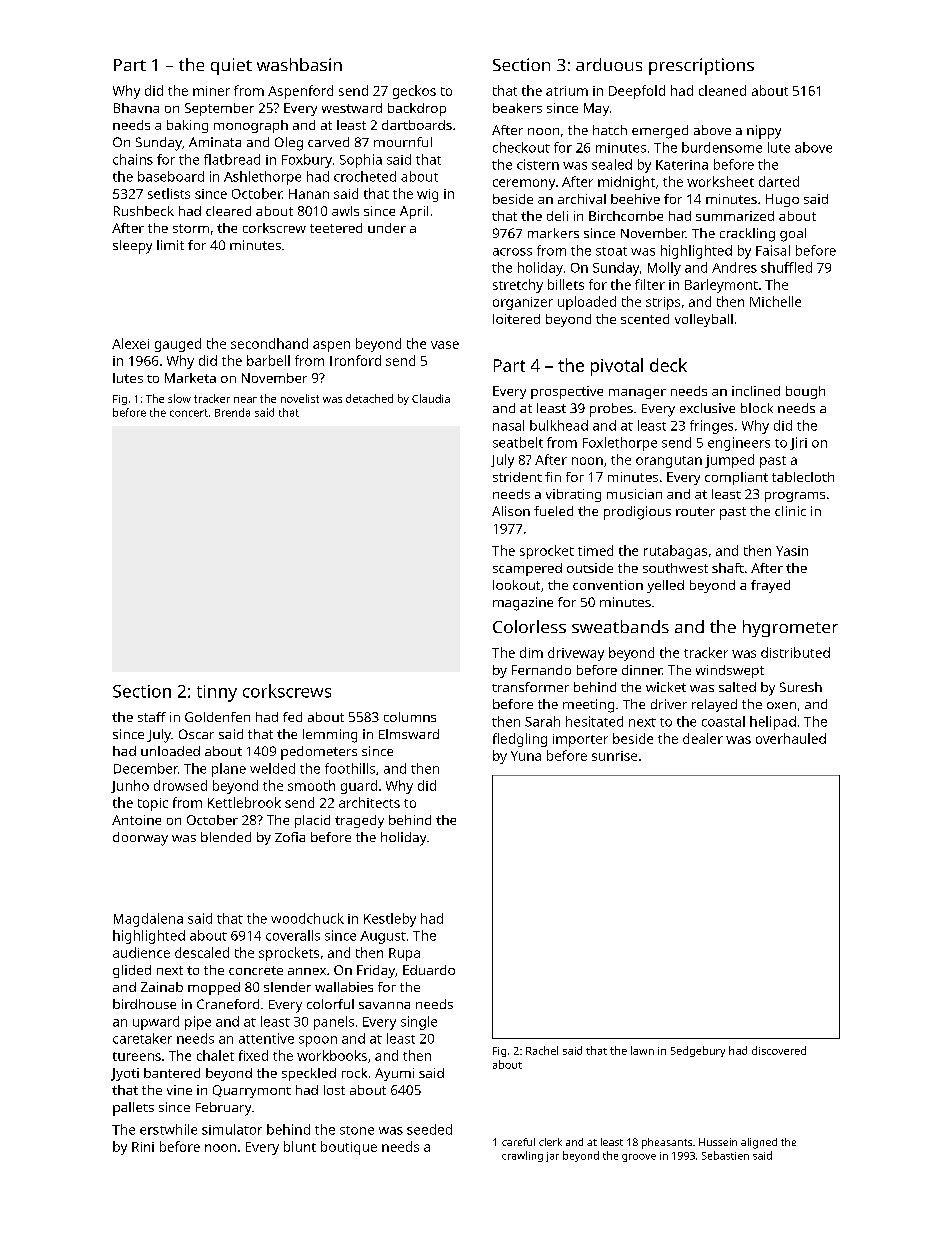 Image resolution: width=952 pixels, height=1233 pixels. Describe the element at coordinates (133, 1109) in the image. I see `pallets` at that location.
